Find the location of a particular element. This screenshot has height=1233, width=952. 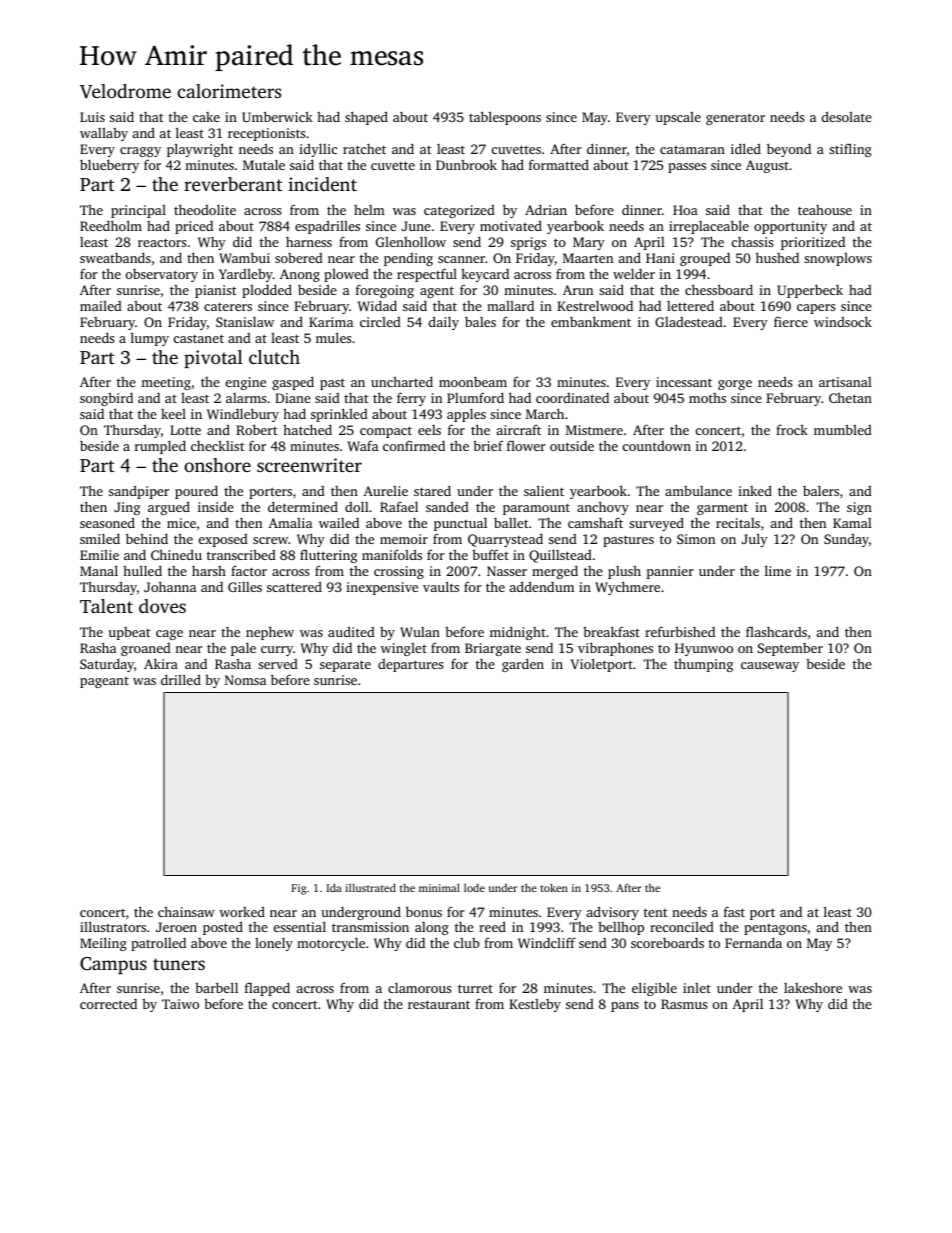

pentagons is located at coordinates (775, 929).
